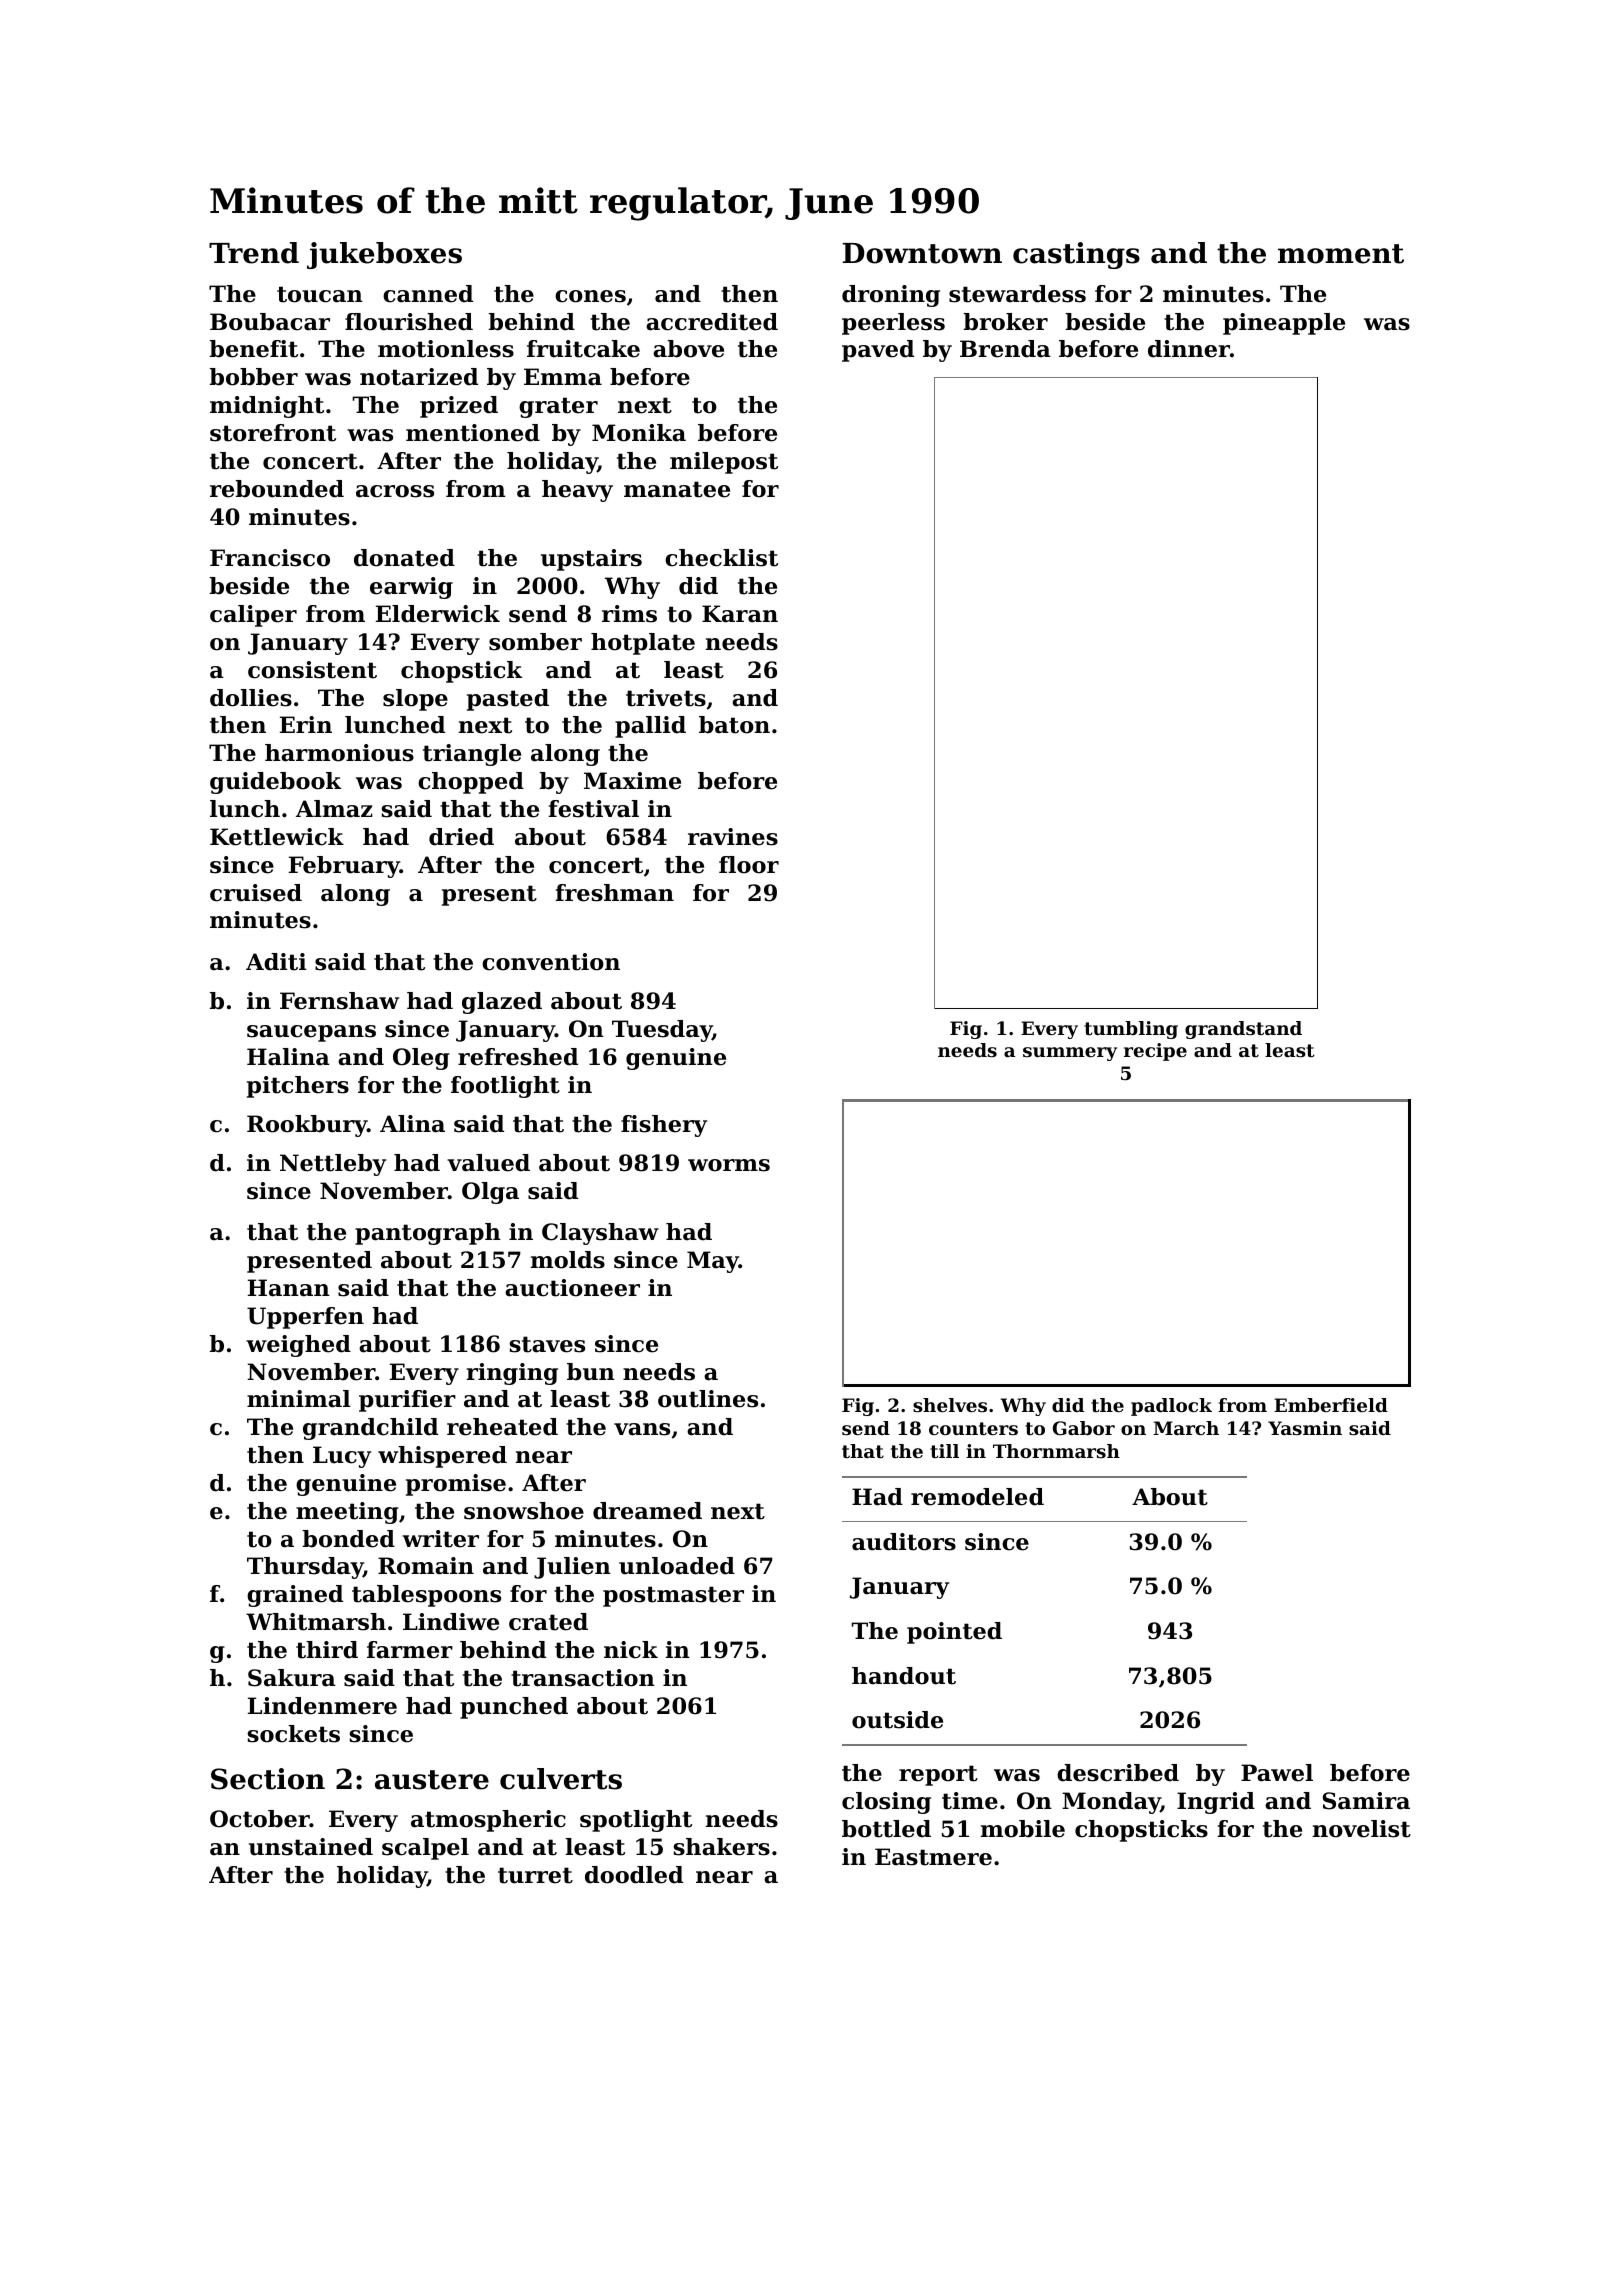  Describe the element at coordinates (1186, 1428) in the screenshot. I see `March` at that location.
